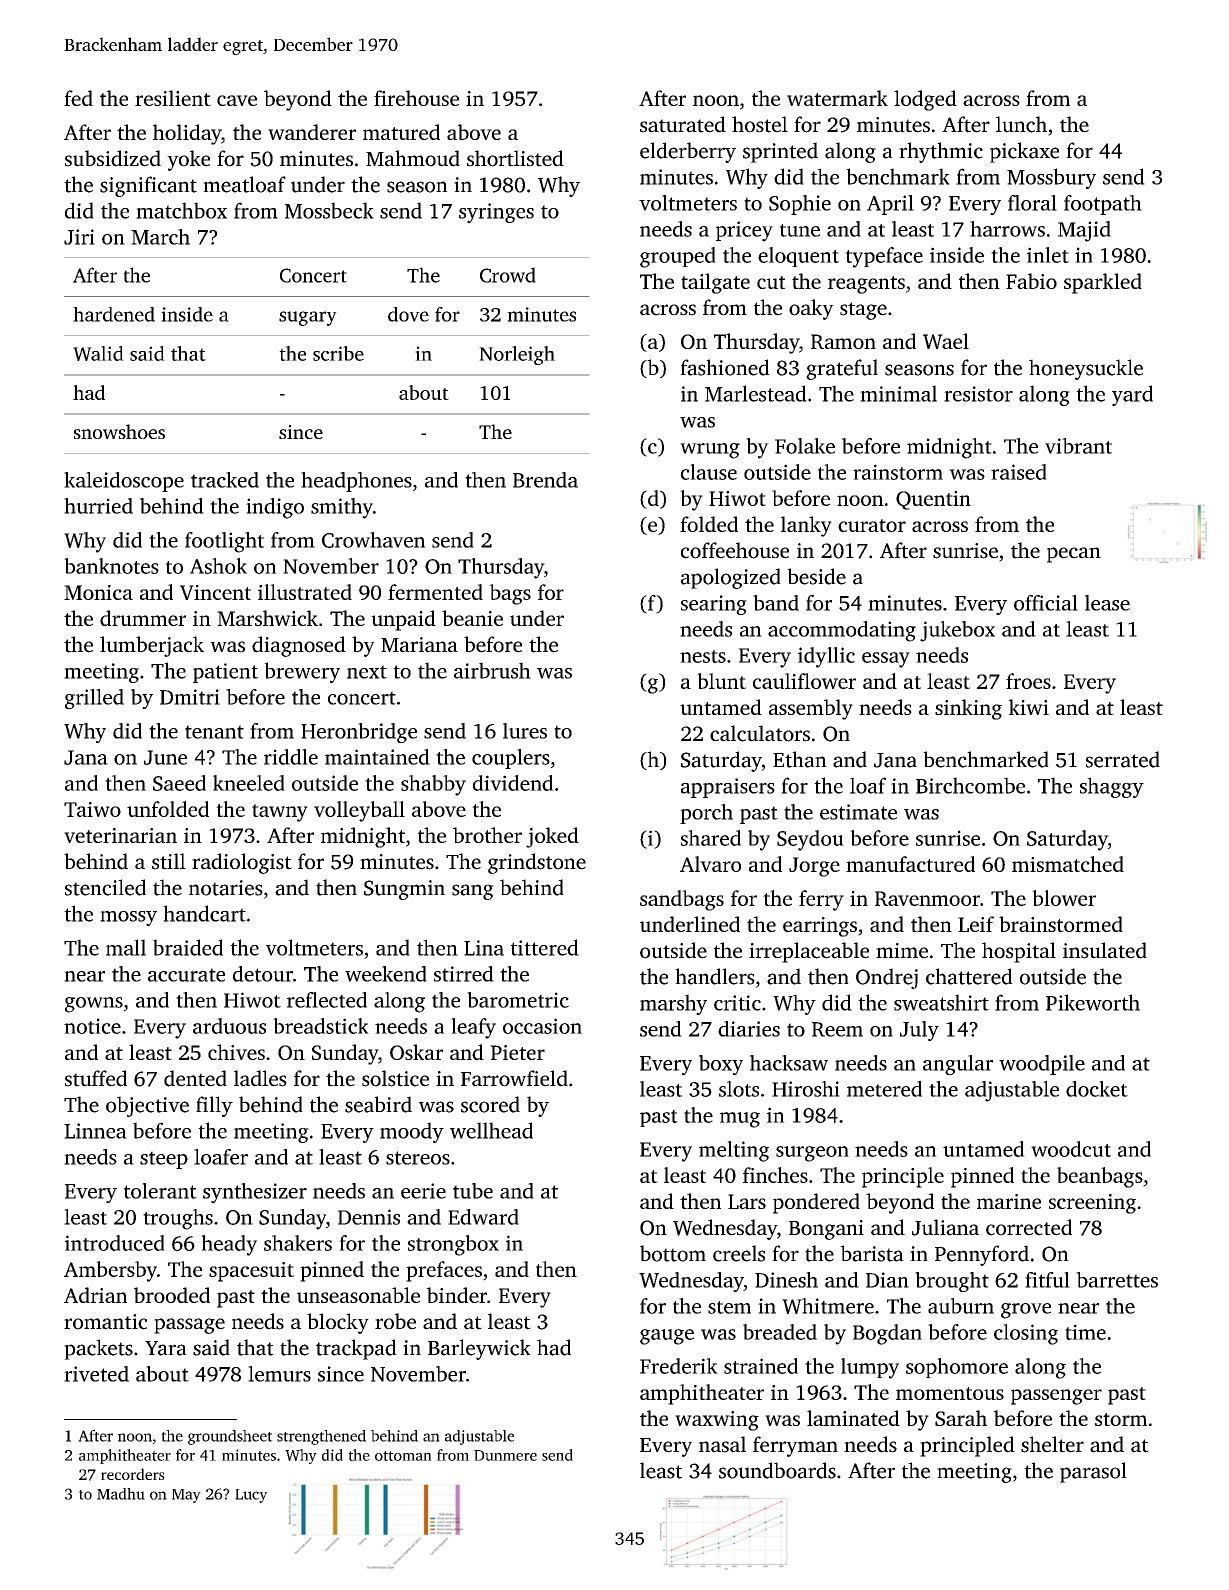 The image size is (1229, 1590). What do you see at coordinates (416, 98) in the image?
I see `firehouse` at bounding box center [416, 98].
